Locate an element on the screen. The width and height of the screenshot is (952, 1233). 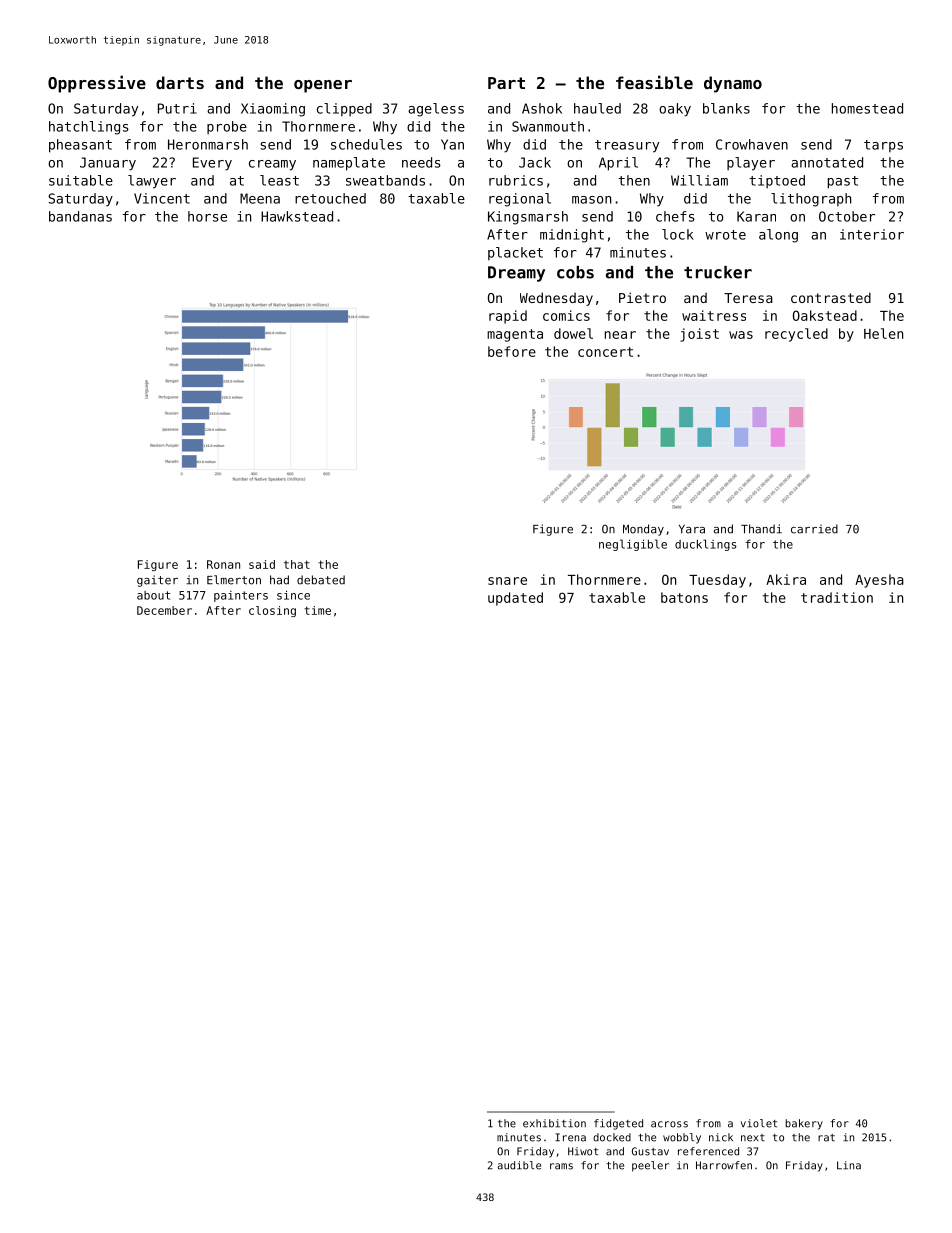
Ronan is located at coordinates (223, 564).
